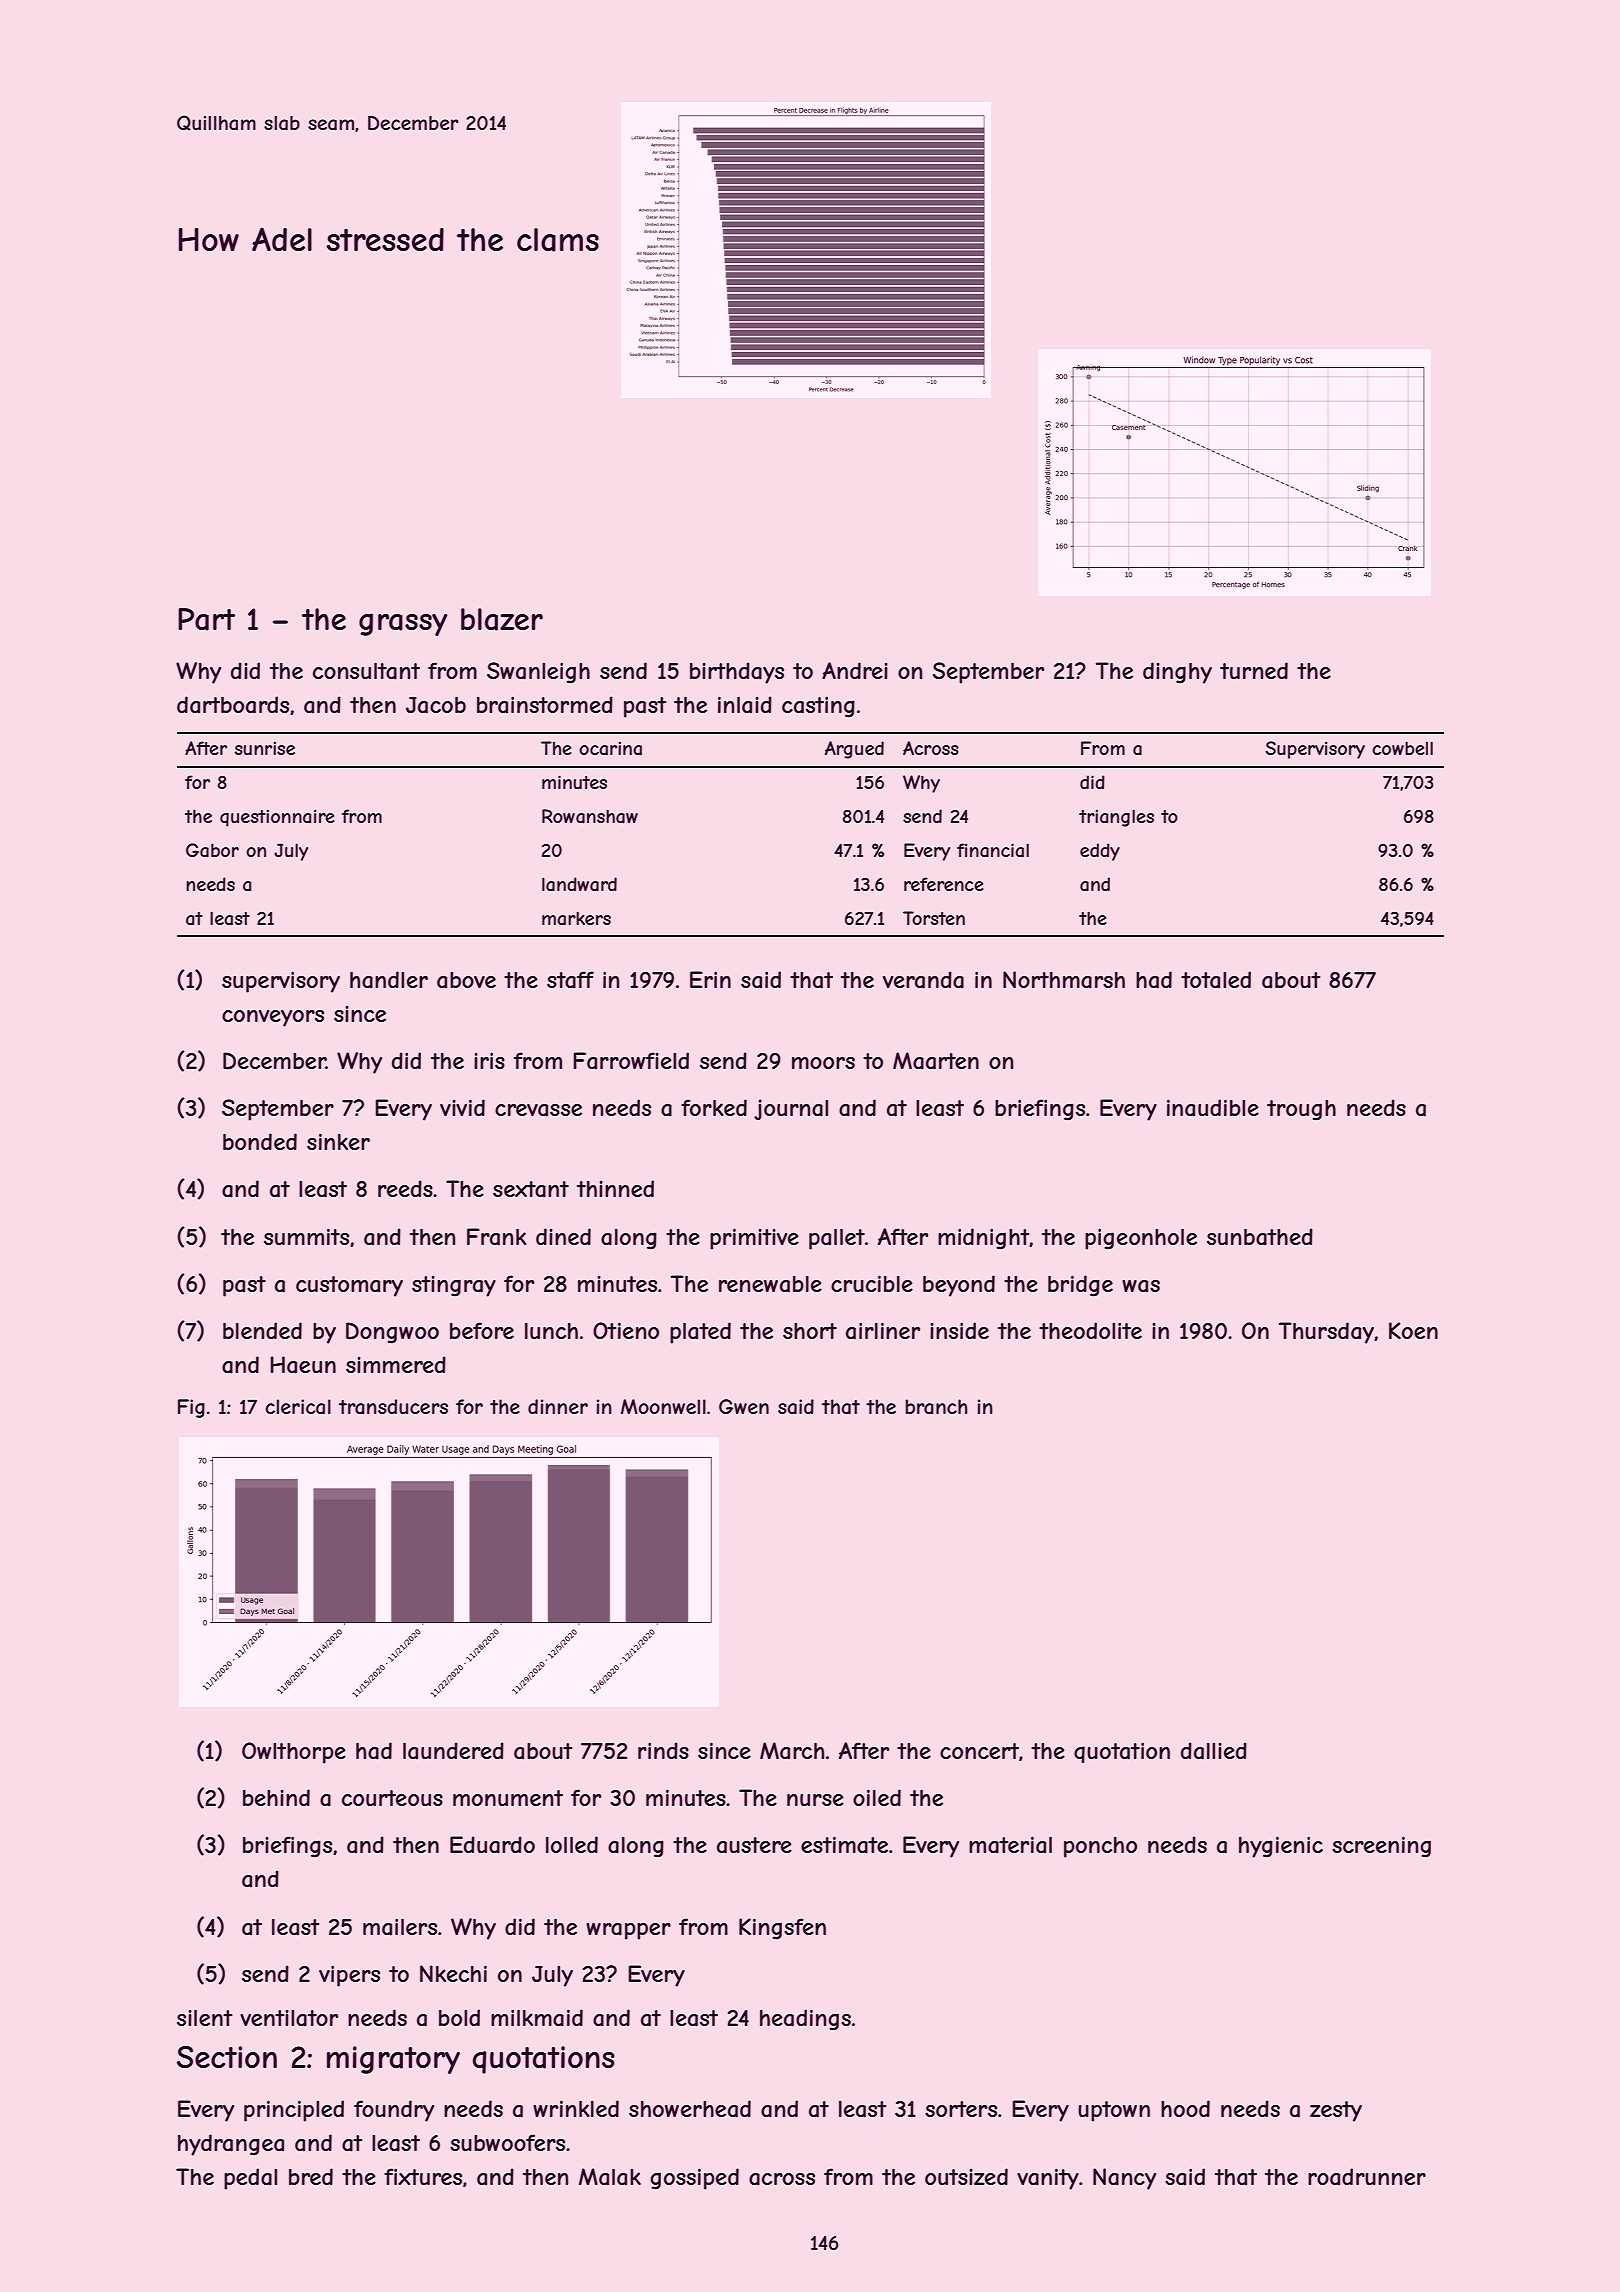  I want to click on cowbell, so click(1402, 748).
